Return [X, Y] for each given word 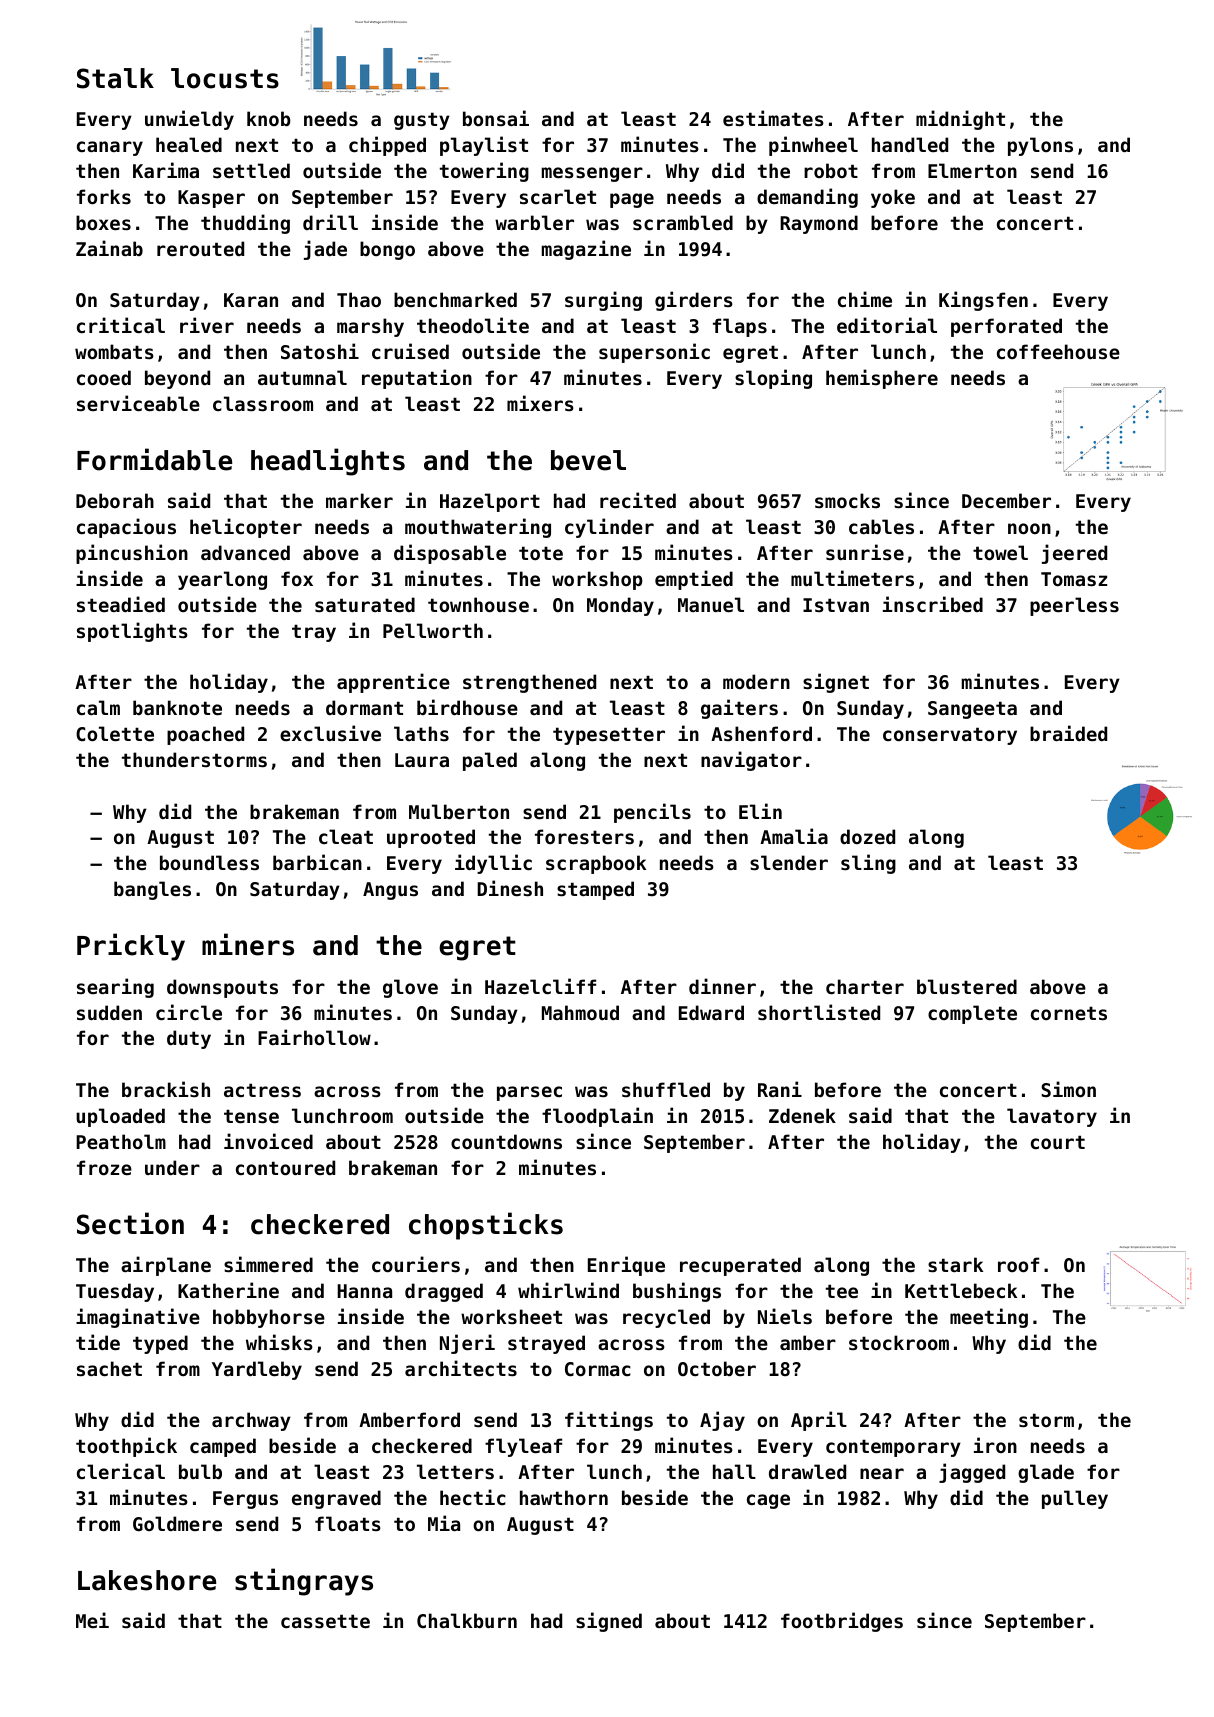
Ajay [722, 1421]
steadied [121, 604]
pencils [652, 813]
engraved [336, 1499]
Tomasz [1074, 579]
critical [121, 325]
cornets [1069, 1013]
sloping [773, 379]
